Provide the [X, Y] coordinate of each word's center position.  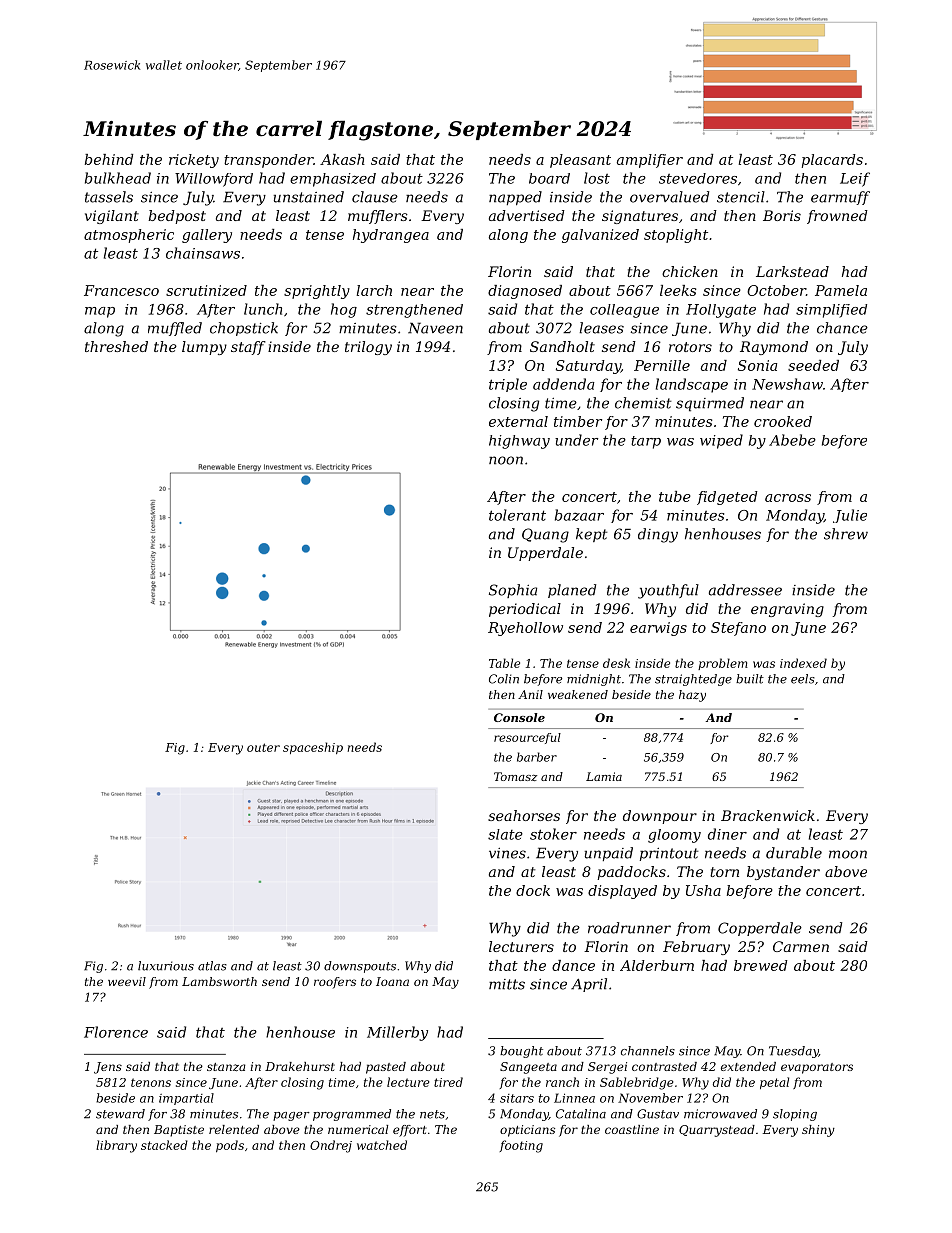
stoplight [676, 236]
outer [263, 747]
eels [803, 679]
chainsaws [203, 253]
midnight [594, 680]
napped [515, 198]
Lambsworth [219, 981]
